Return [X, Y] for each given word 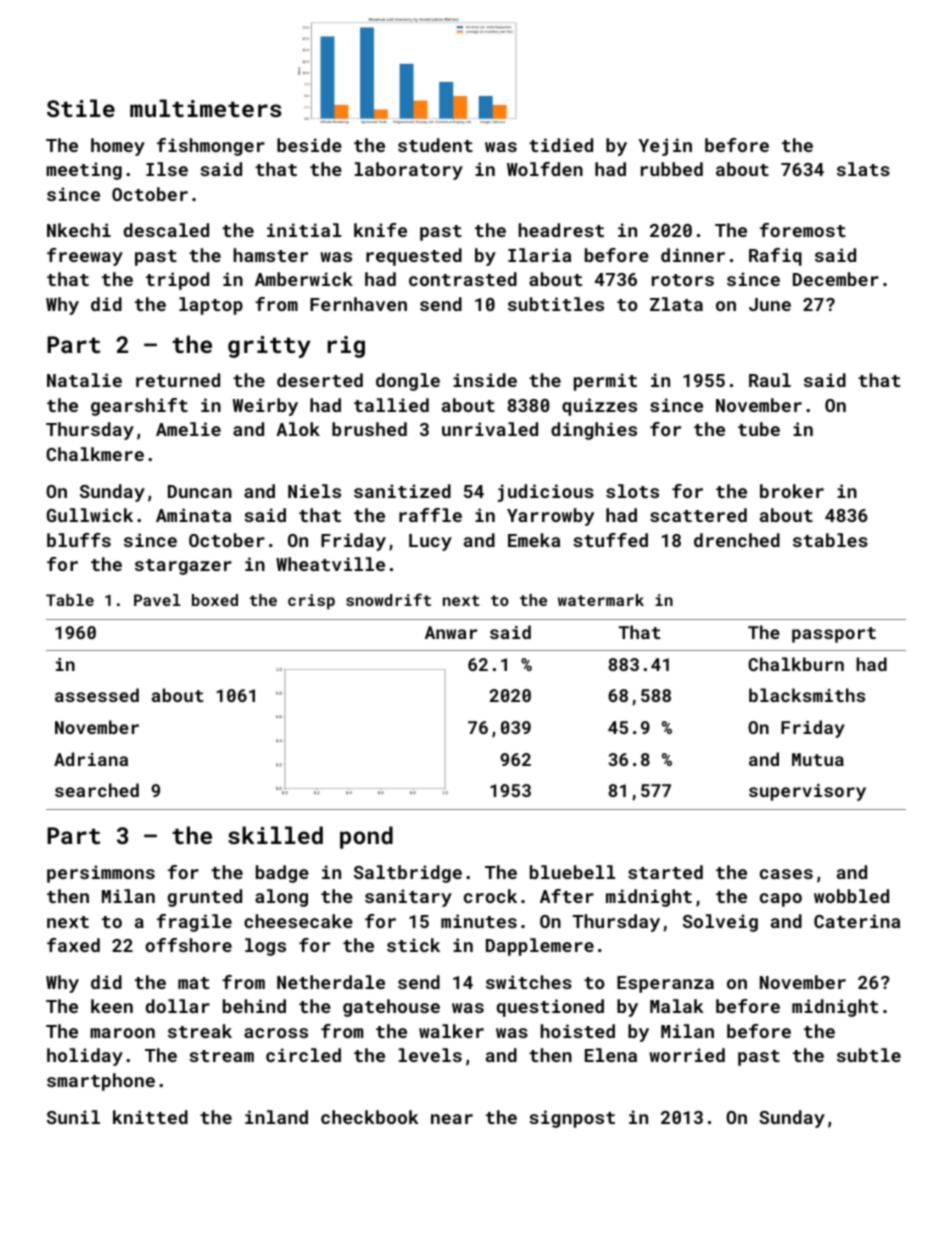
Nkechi [79, 230]
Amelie [188, 429]
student [435, 145]
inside [485, 380]
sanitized [402, 491]
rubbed [672, 169]
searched [97, 790]
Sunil [73, 1117]
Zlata [676, 304]
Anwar [451, 632]
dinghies [594, 431]
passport [834, 635]
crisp [311, 602]
